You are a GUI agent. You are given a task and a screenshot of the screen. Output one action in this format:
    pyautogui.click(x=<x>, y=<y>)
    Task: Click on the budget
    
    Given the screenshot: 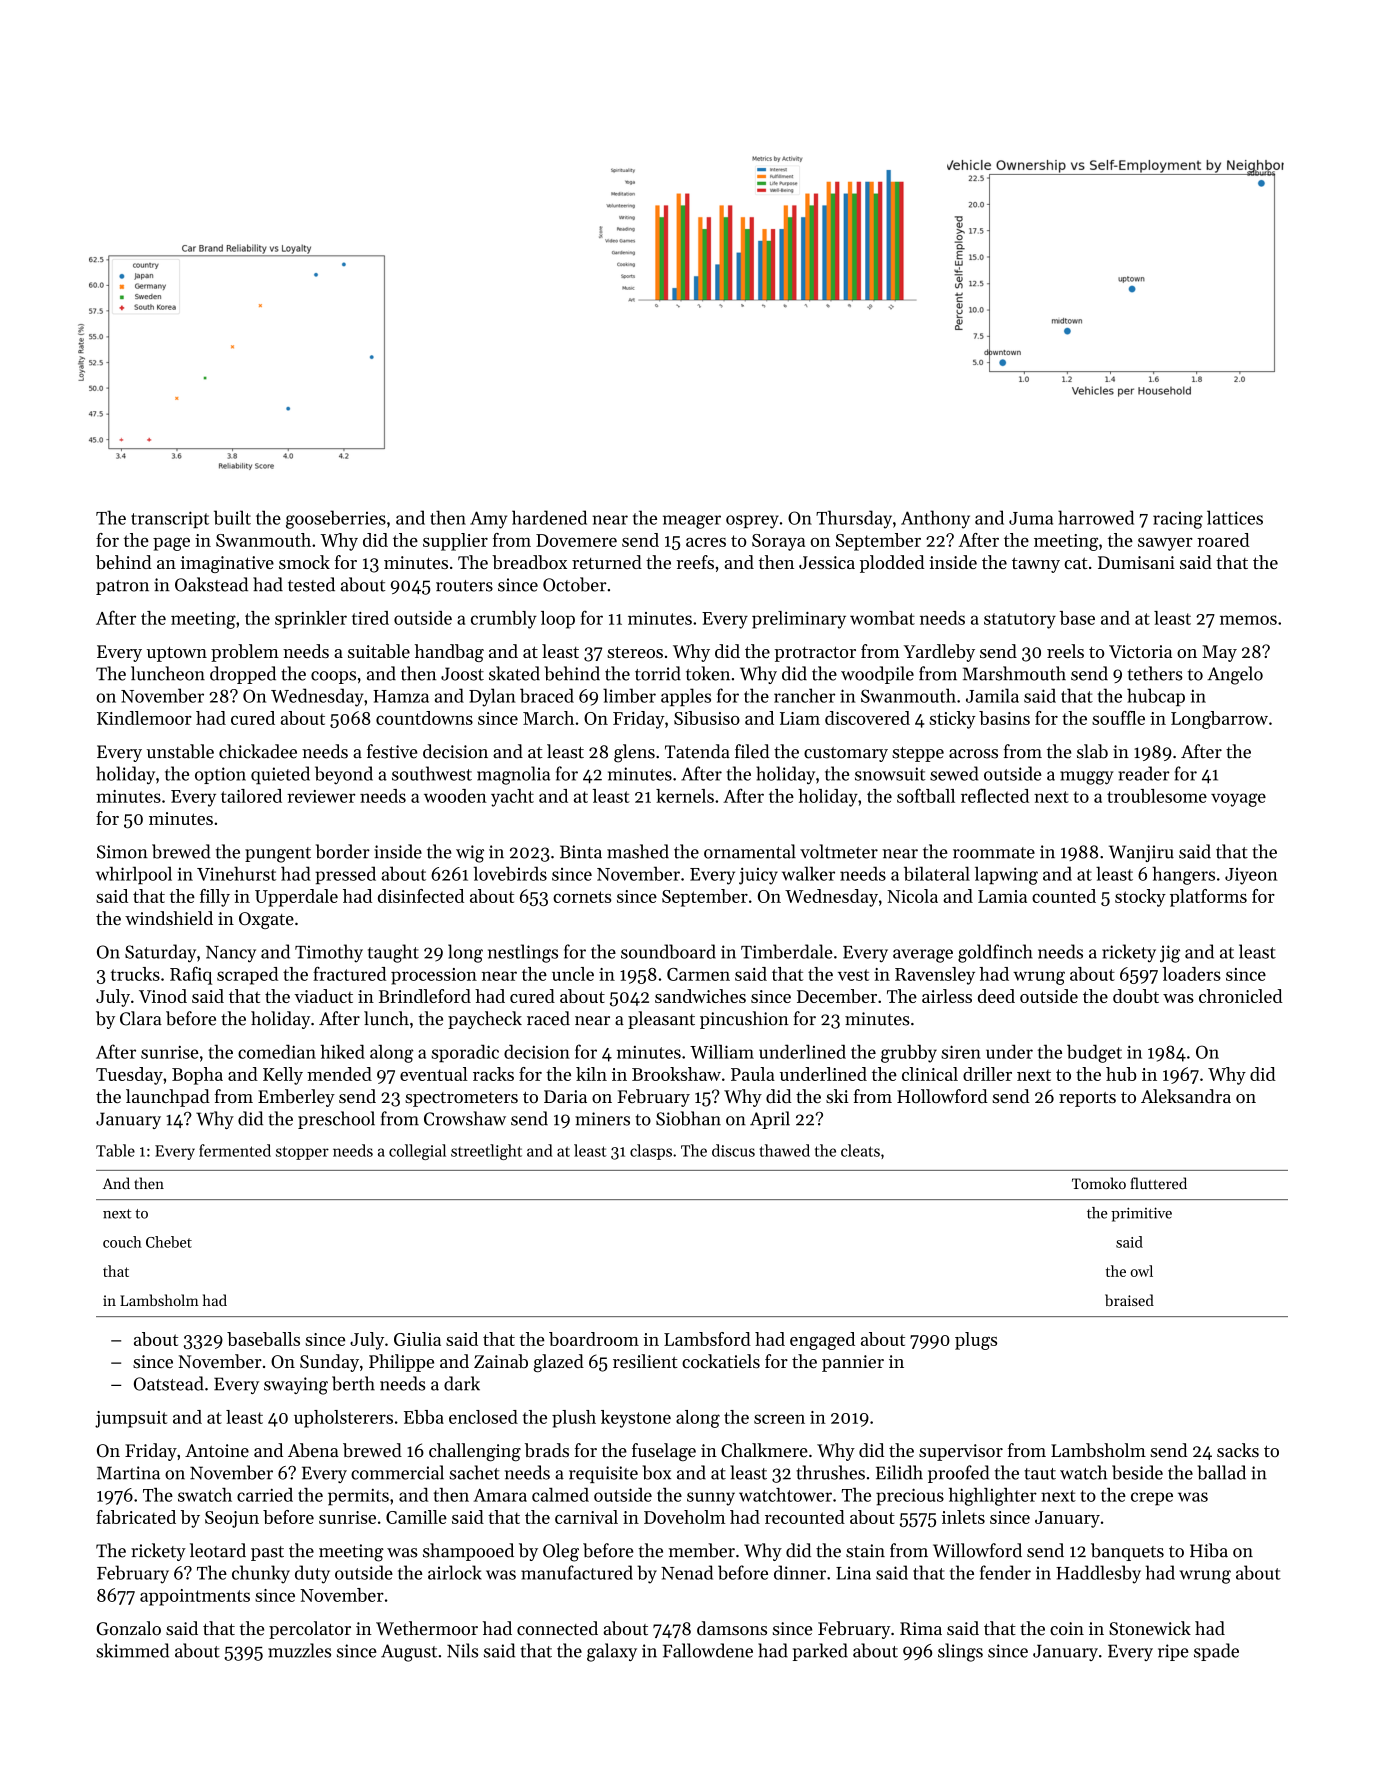 What is the action you would take?
    pyautogui.click(x=1094, y=1053)
